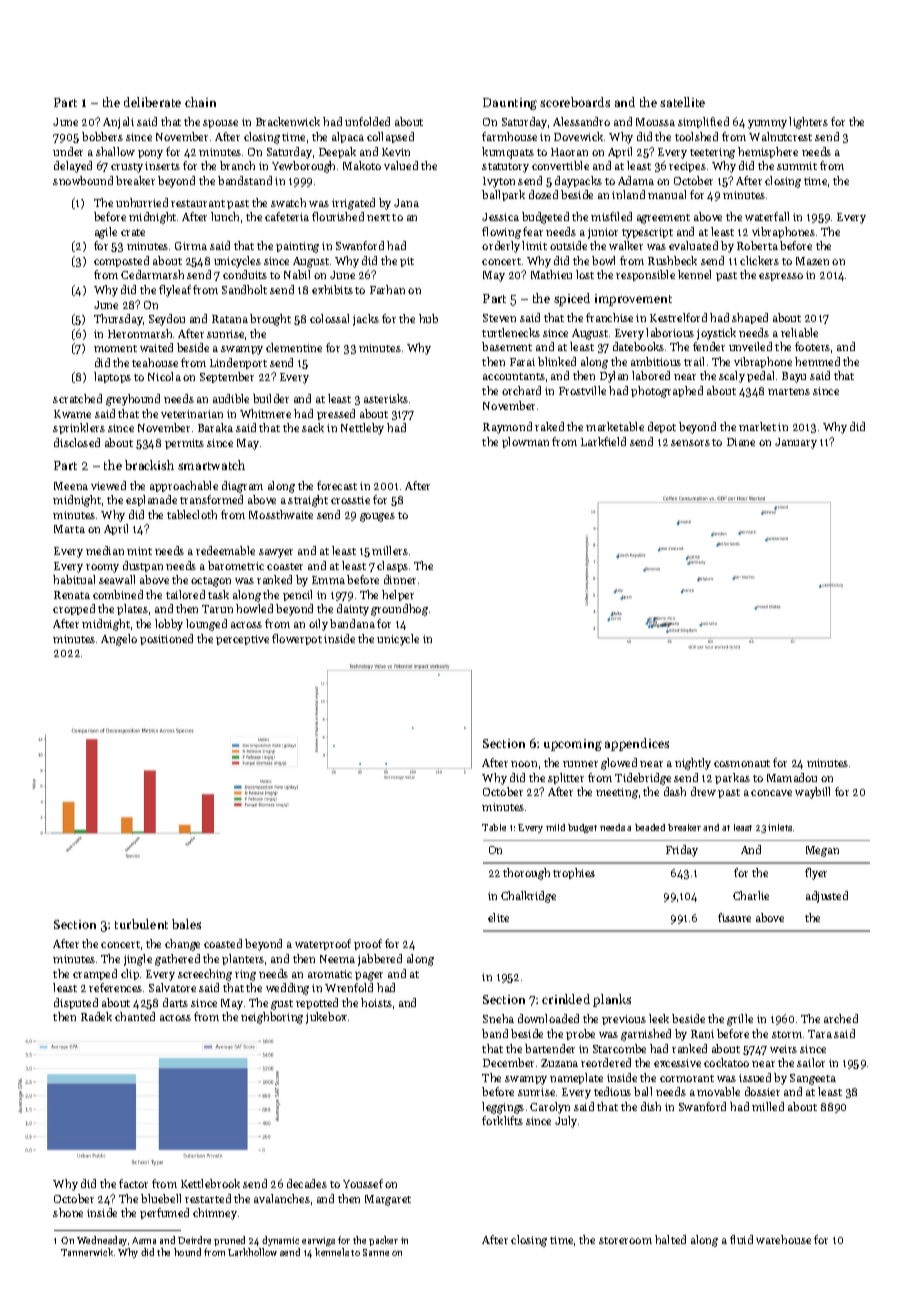 The height and width of the image is (1308, 924). What do you see at coordinates (211, 465) in the image?
I see `smartwatch` at bounding box center [211, 465].
